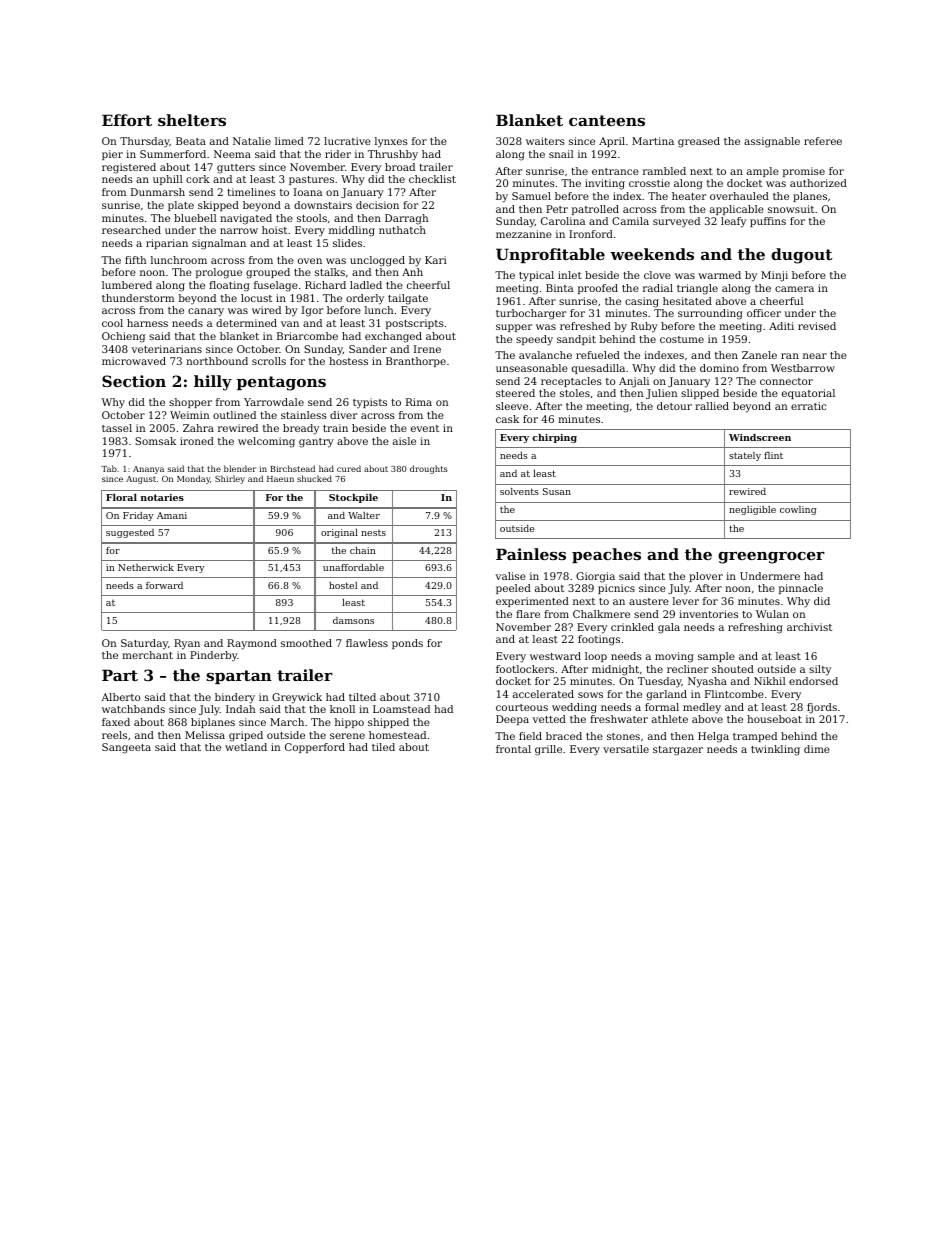  Describe the element at coordinates (432, 179) in the screenshot. I see `checklist` at that location.
